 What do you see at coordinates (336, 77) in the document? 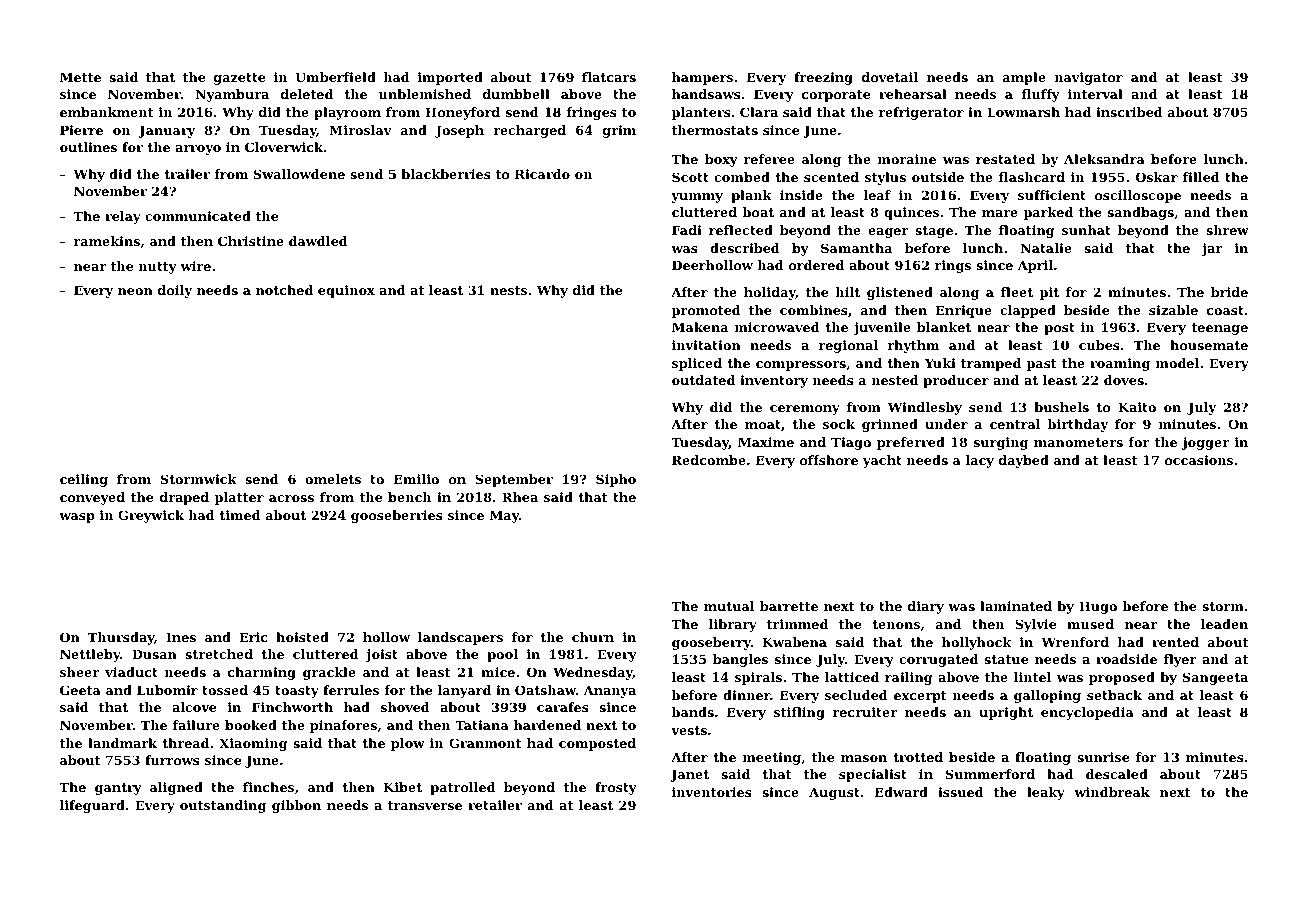
I see `Umberfield` at bounding box center [336, 77].
